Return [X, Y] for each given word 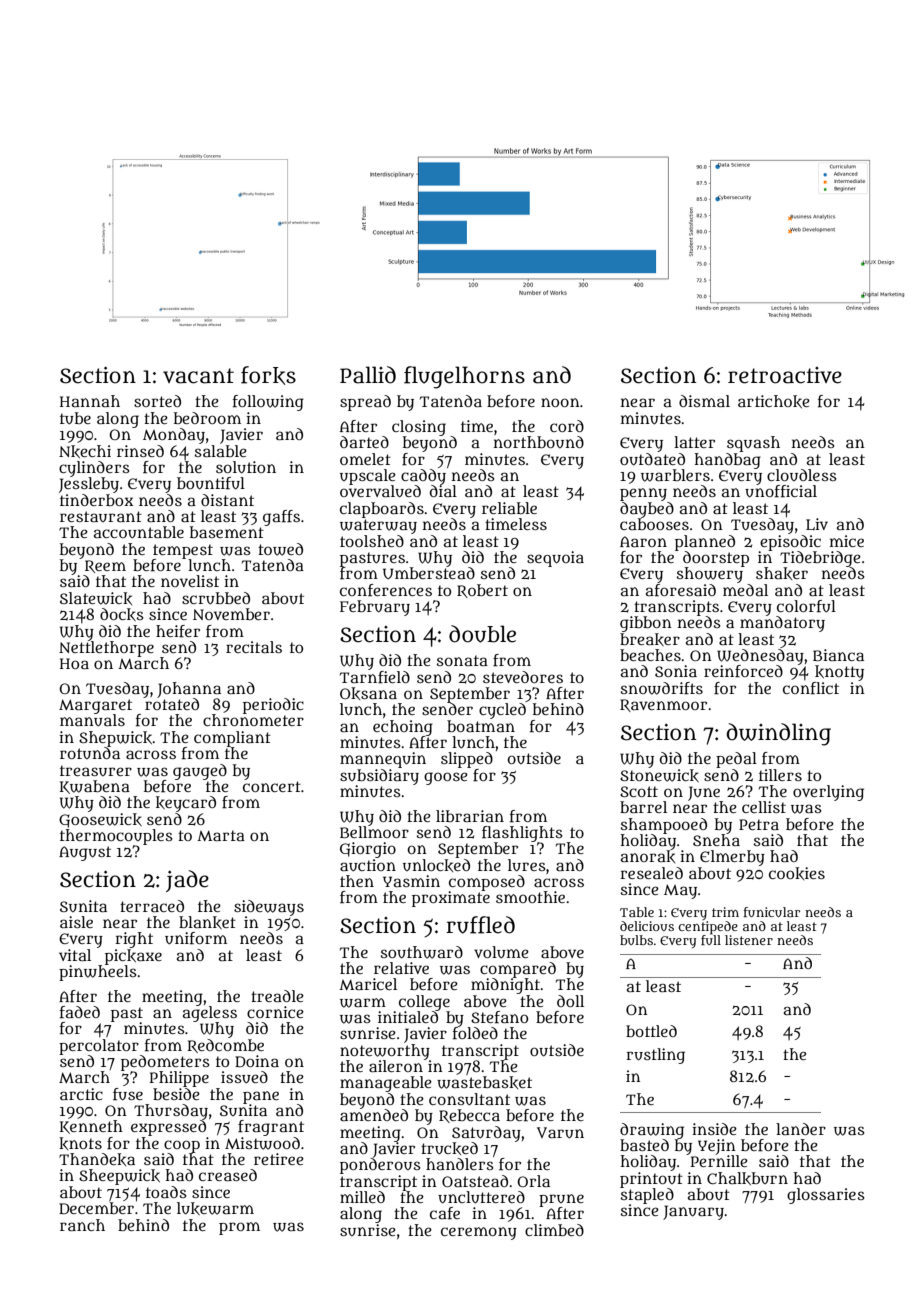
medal [745, 590]
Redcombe [225, 1046]
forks [268, 375]
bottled [651, 1031]
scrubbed [216, 598]
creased [228, 1175]
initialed [408, 1017]
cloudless [802, 475]
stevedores [523, 677]
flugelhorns [464, 377]
